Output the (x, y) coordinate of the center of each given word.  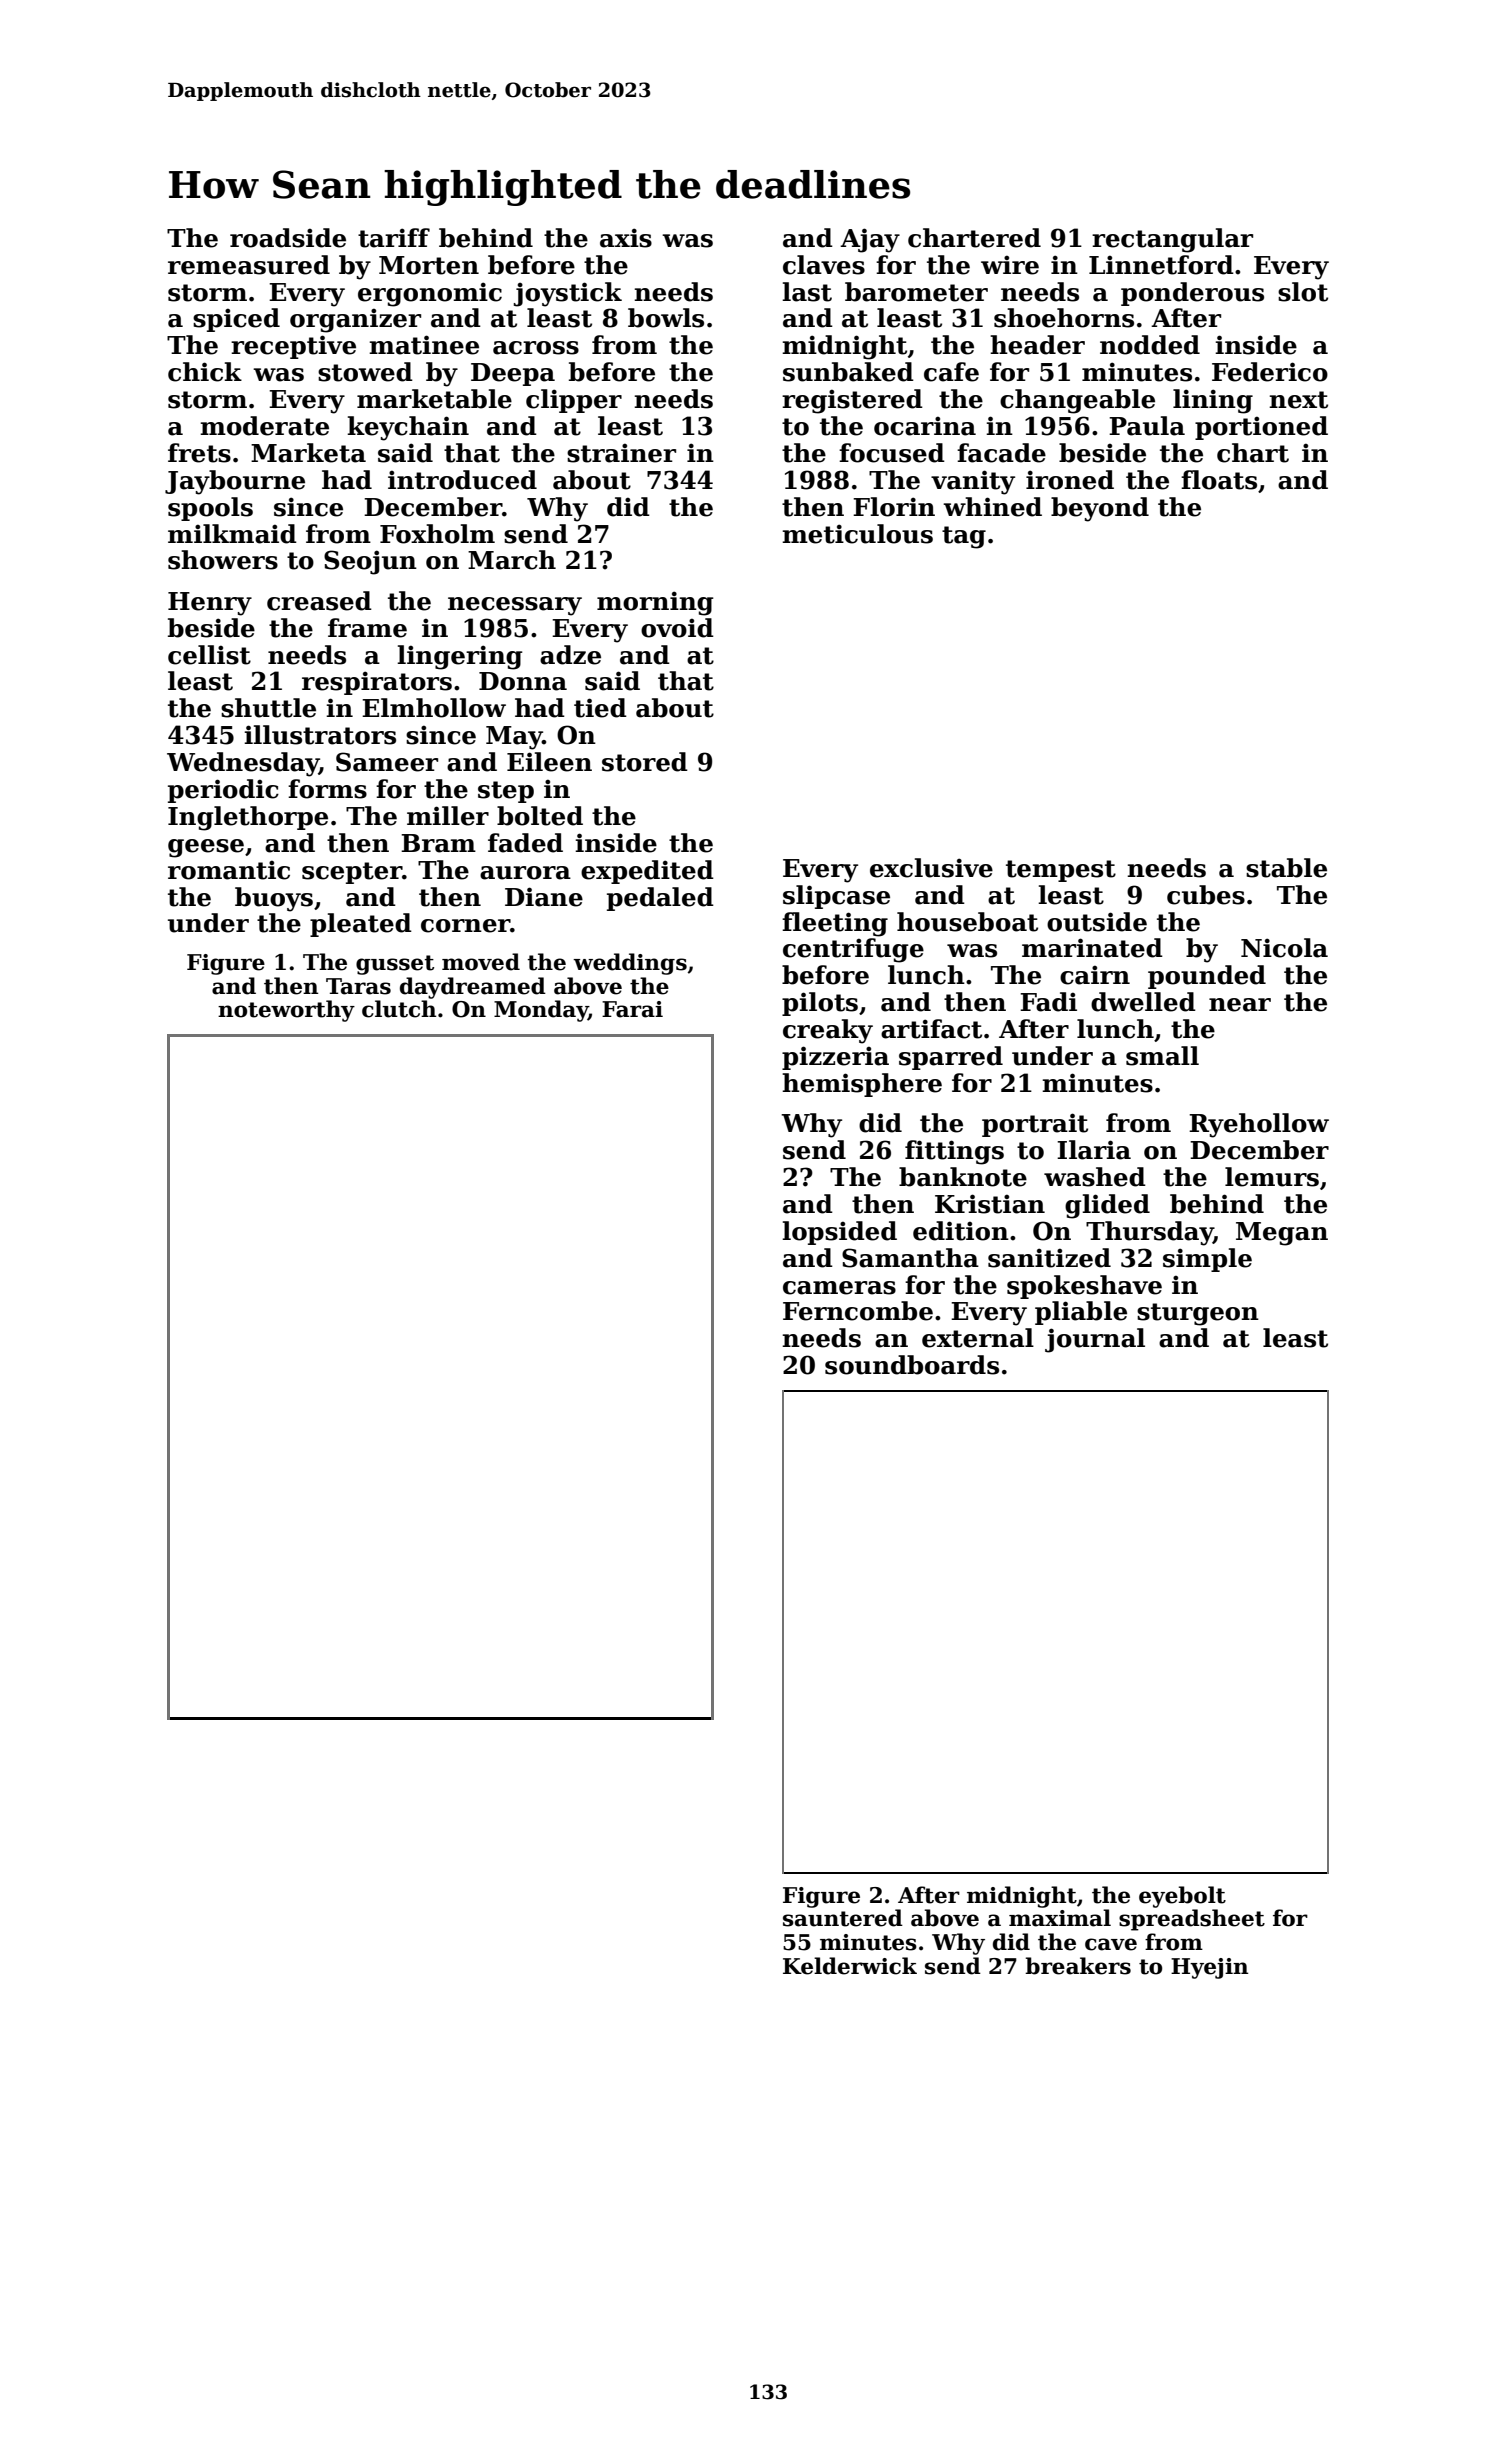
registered (852, 401)
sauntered (843, 1918)
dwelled (1143, 1002)
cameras (839, 1288)
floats (1219, 480)
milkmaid (232, 534)
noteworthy (286, 1011)
